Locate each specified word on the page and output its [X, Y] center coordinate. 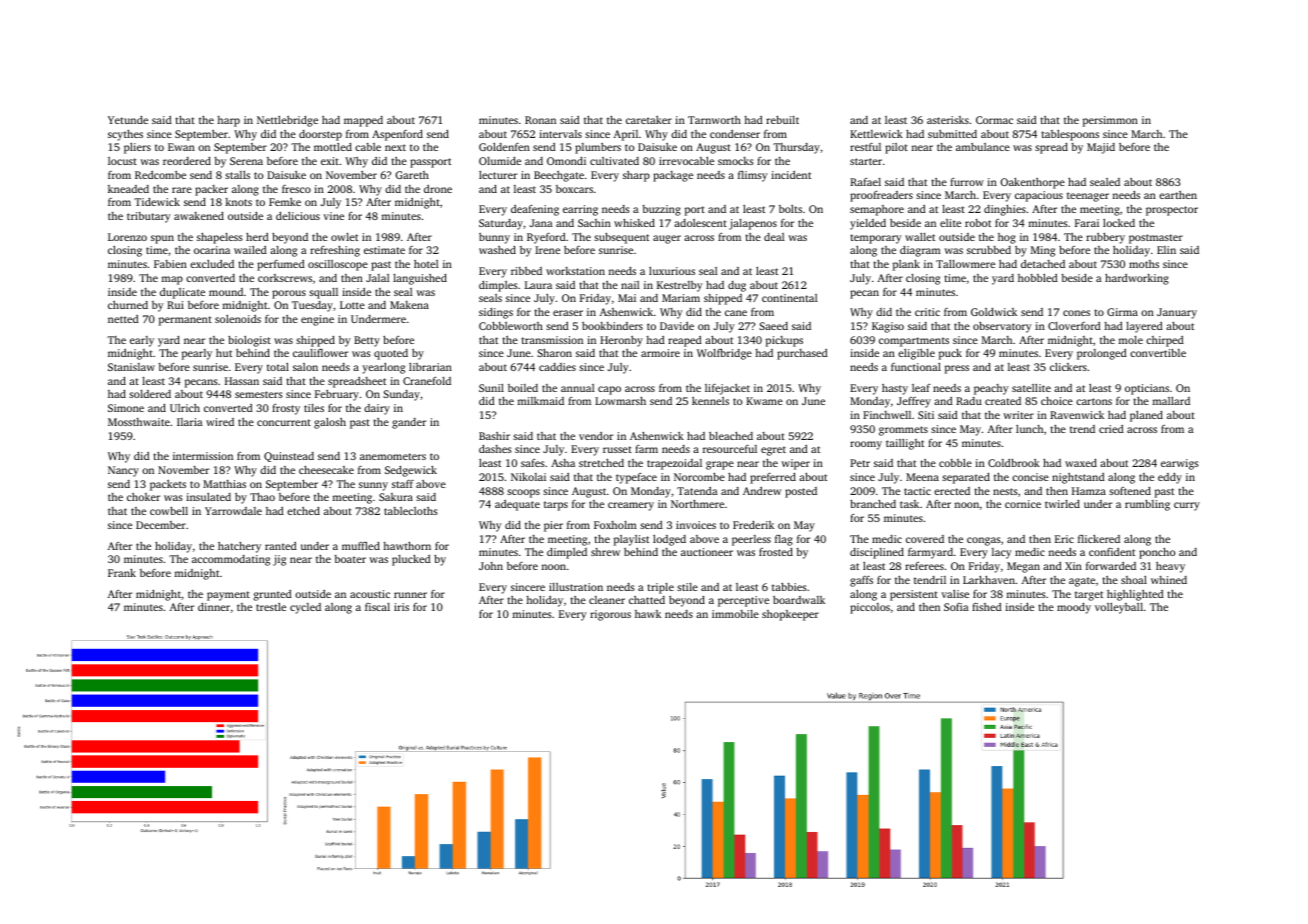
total [278, 367]
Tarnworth [714, 120]
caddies [557, 367]
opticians [1147, 389]
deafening [535, 210]
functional [916, 367]
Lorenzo [127, 237]
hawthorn [407, 546]
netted [123, 319]
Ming [1043, 251]
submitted [952, 134]
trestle [271, 607]
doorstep [320, 135]
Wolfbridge [724, 354]
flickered [1099, 539]
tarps [556, 506]
